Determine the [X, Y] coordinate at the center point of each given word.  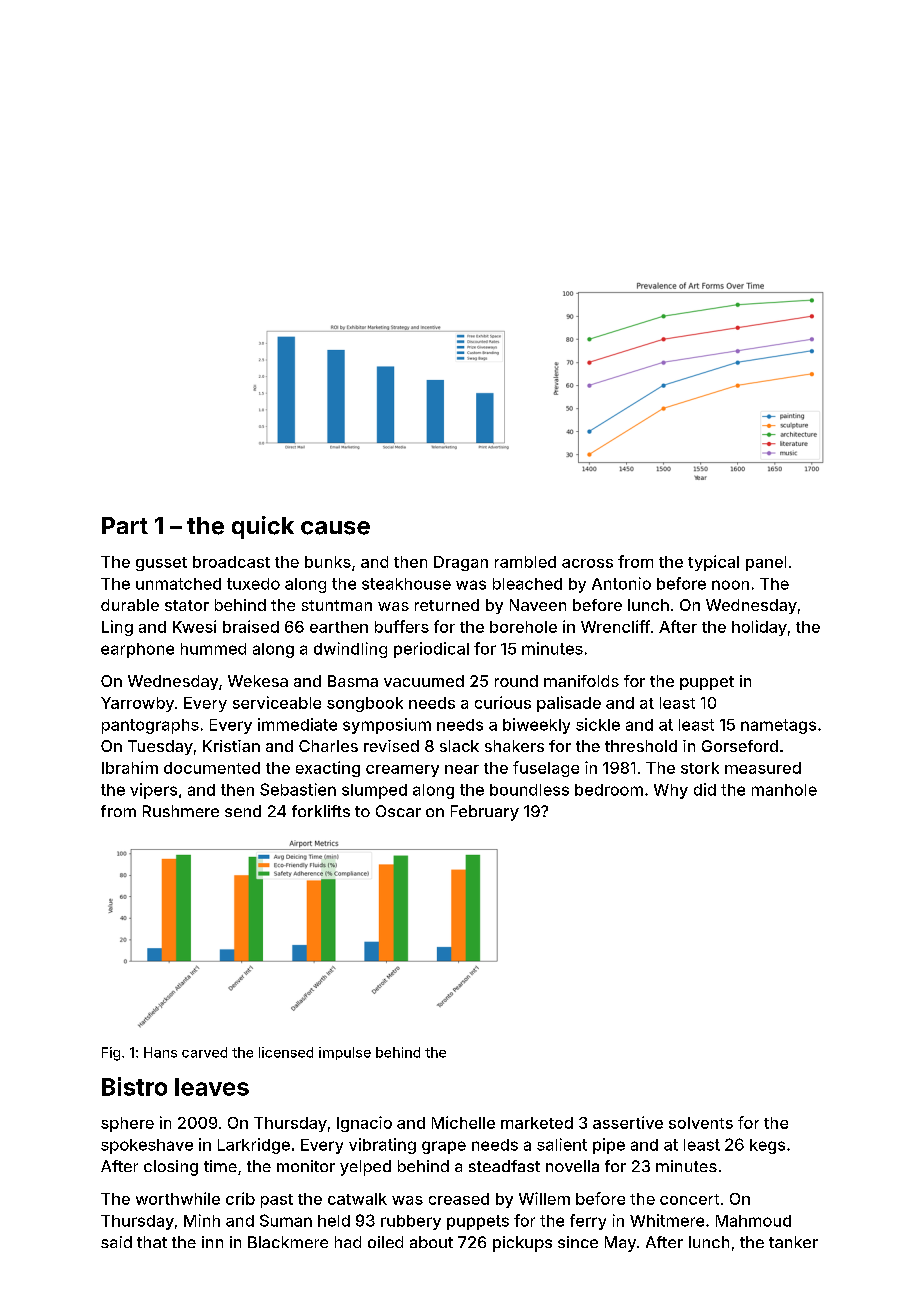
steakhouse [406, 584]
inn [212, 1242]
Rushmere [181, 811]
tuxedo [253, 584]
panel [766, 563]
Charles [328, 746]
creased [459, 1199]
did [705, 789]
